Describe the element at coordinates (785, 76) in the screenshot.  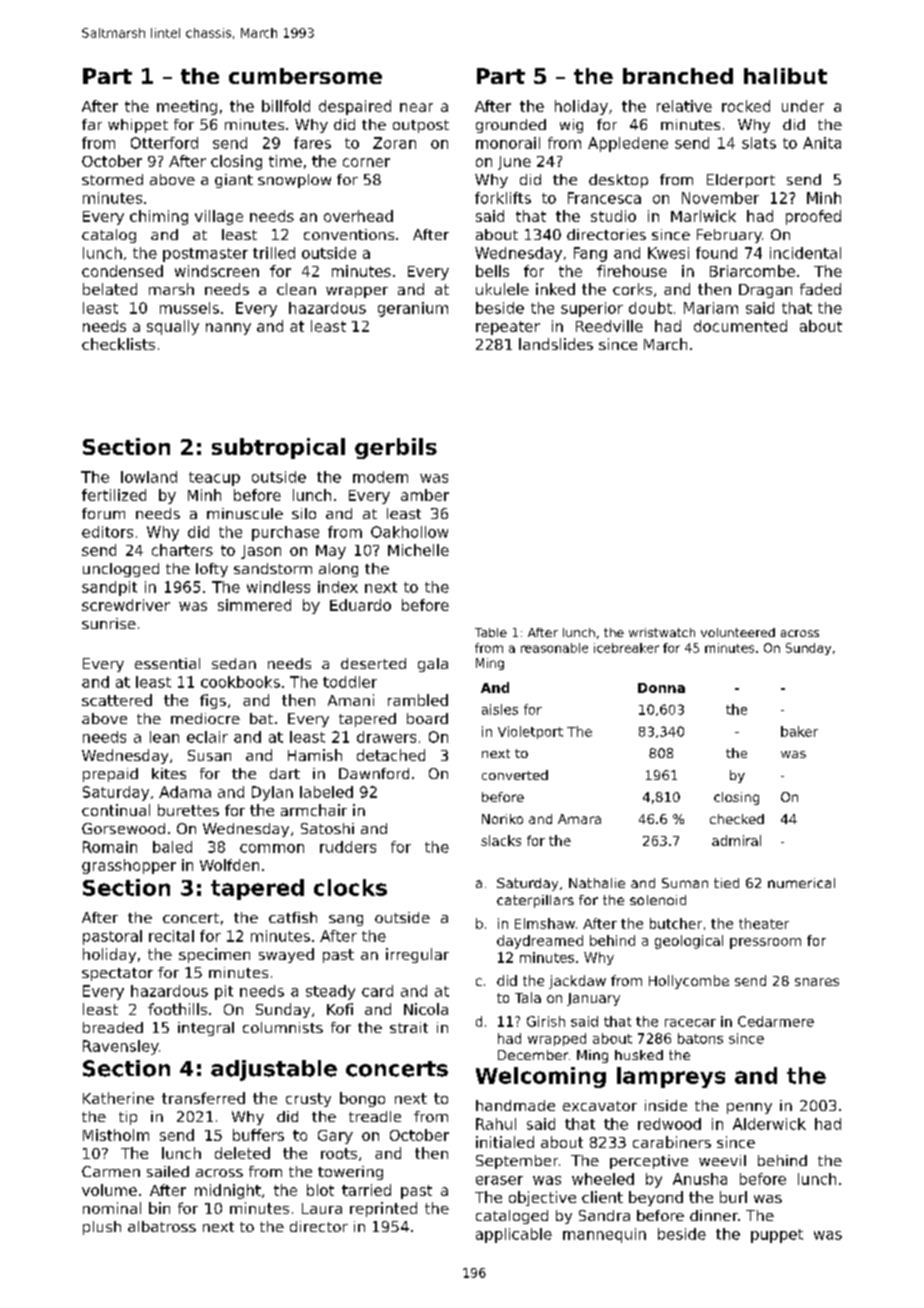
I see `halibut` at that location.
